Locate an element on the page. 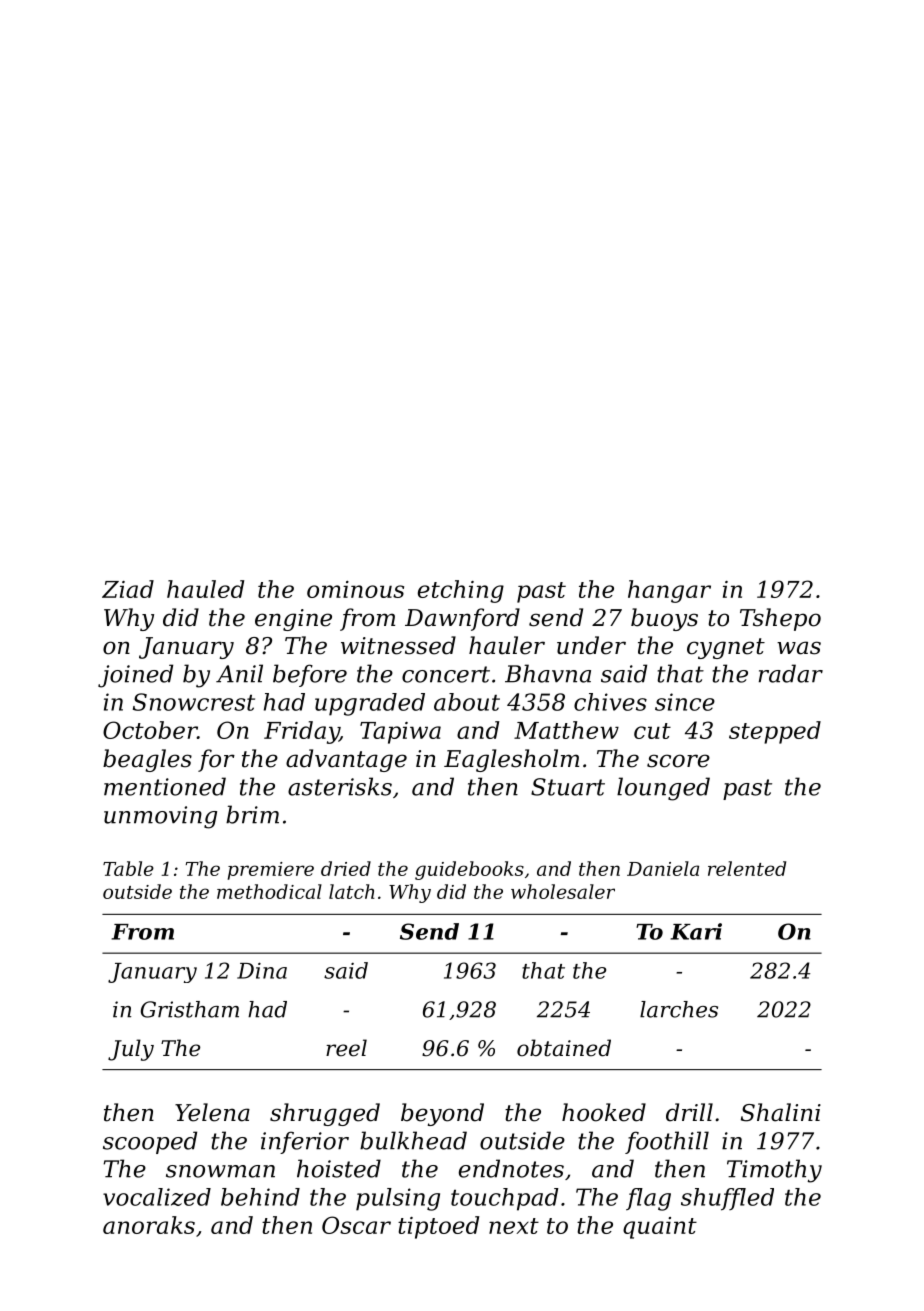 The height and width of the image is (1311, 924). Kari is located at coordinates (696, 931).
